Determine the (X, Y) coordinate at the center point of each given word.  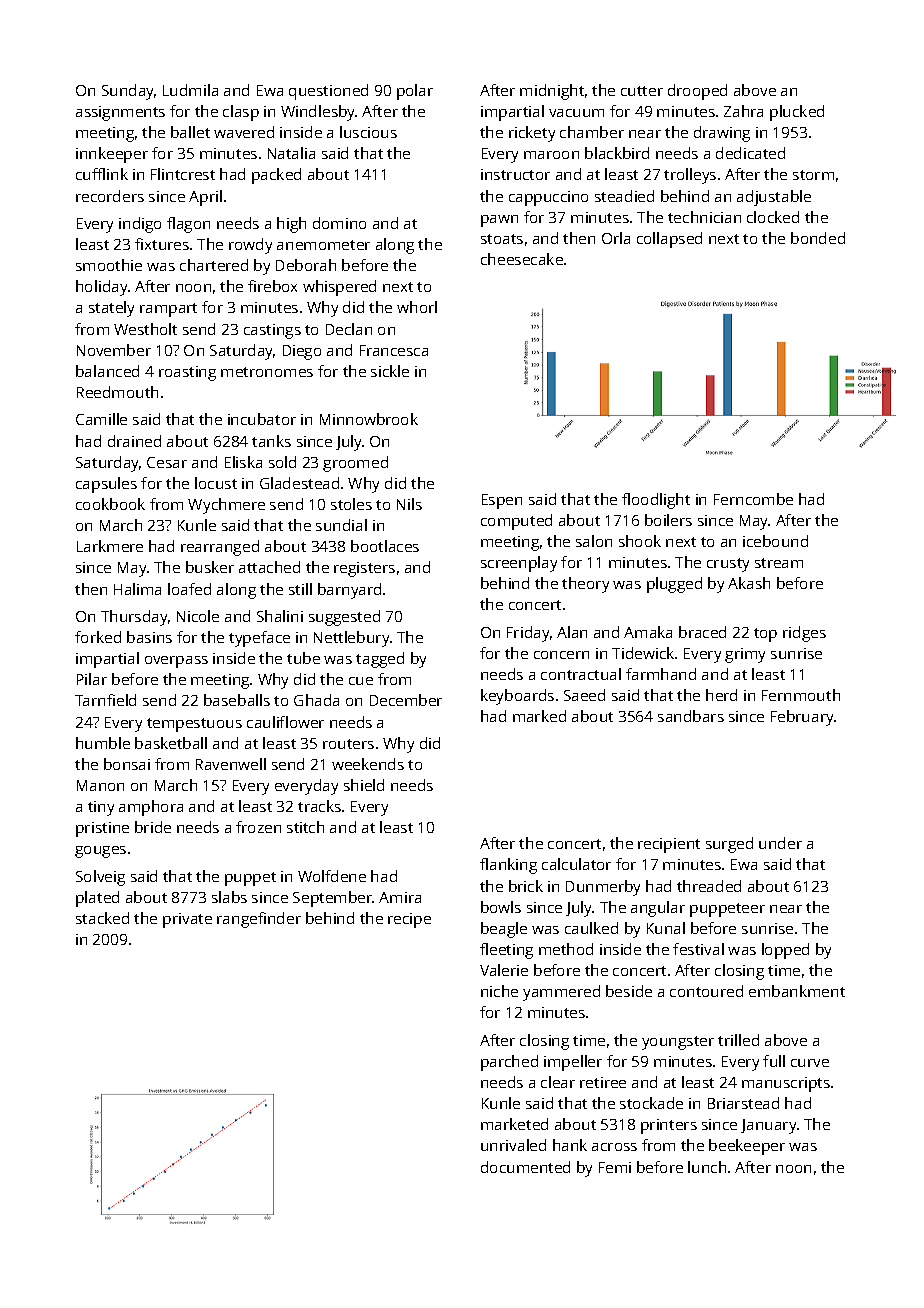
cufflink (102, 174)
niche (499, 991)
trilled (738, 1040)
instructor (515, 174)
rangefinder (259, 920)
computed (516, 522)
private (187, 920)
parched (509, 1063)
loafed (189, 589)
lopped (785, 951)
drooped (697, 92)
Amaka (648, 632)
